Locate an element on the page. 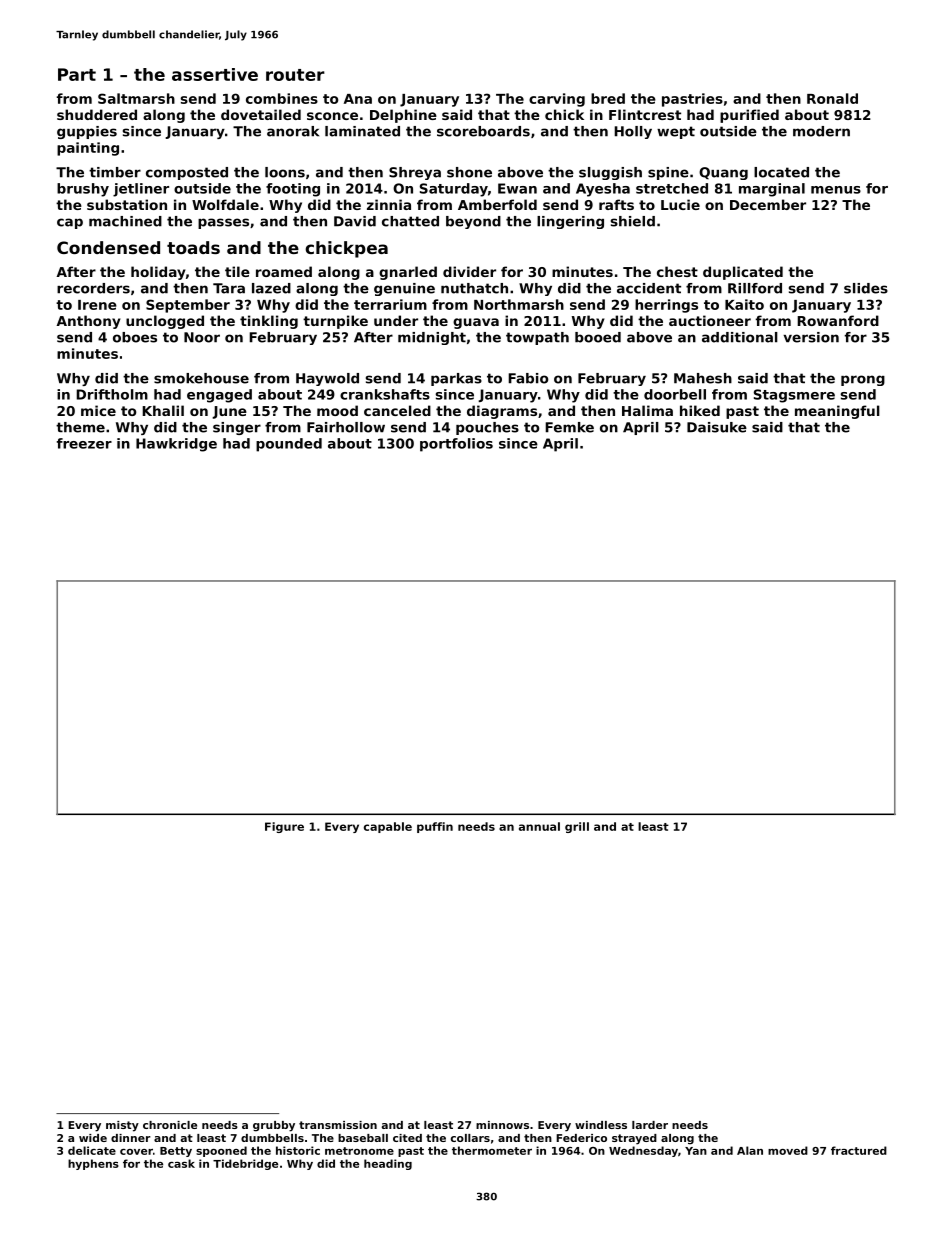 This page has height=1233, width=952. metronome is located at coordinates (359, 1151).
